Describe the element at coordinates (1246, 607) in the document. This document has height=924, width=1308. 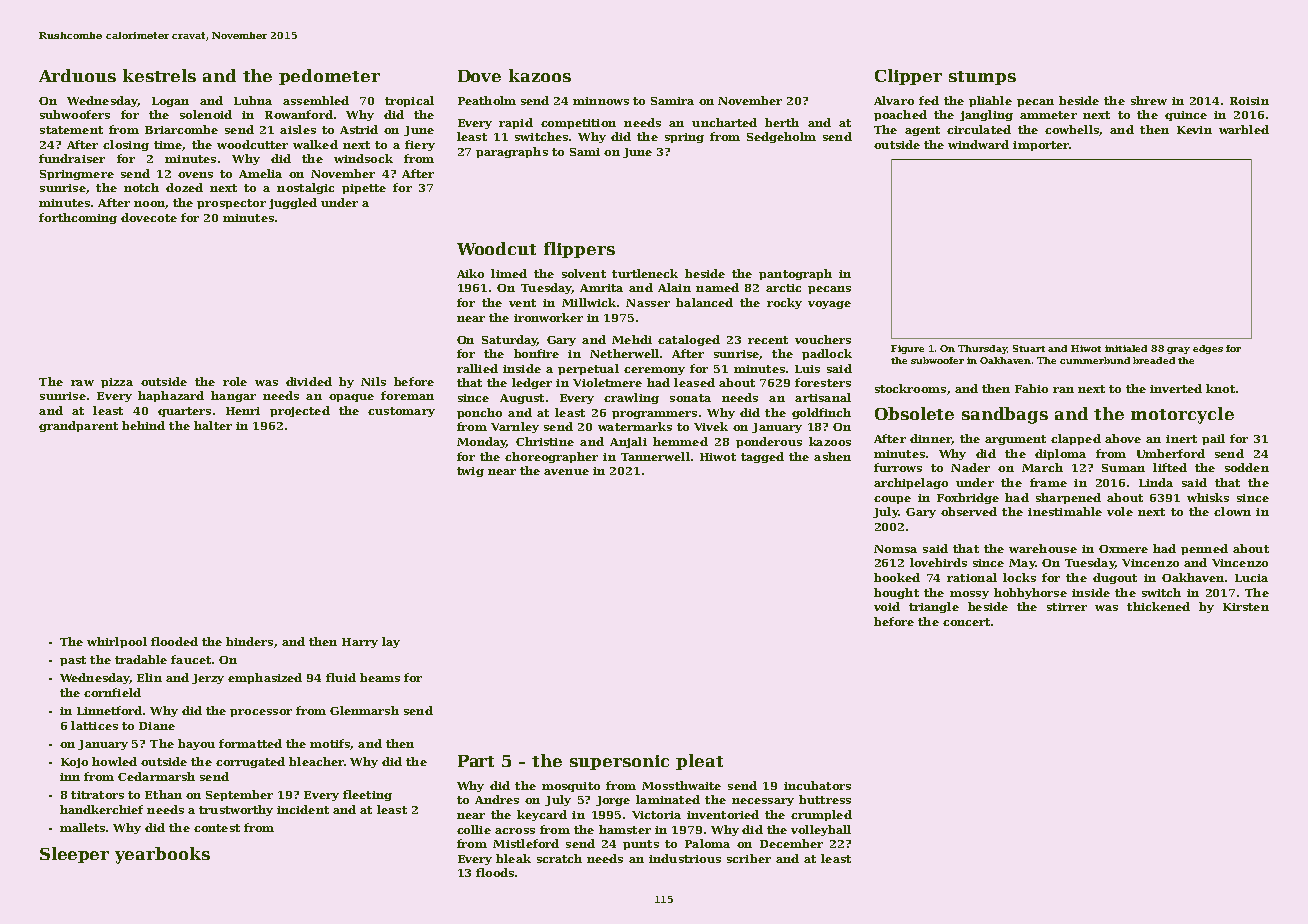
I see `Kirsten` at that location.
